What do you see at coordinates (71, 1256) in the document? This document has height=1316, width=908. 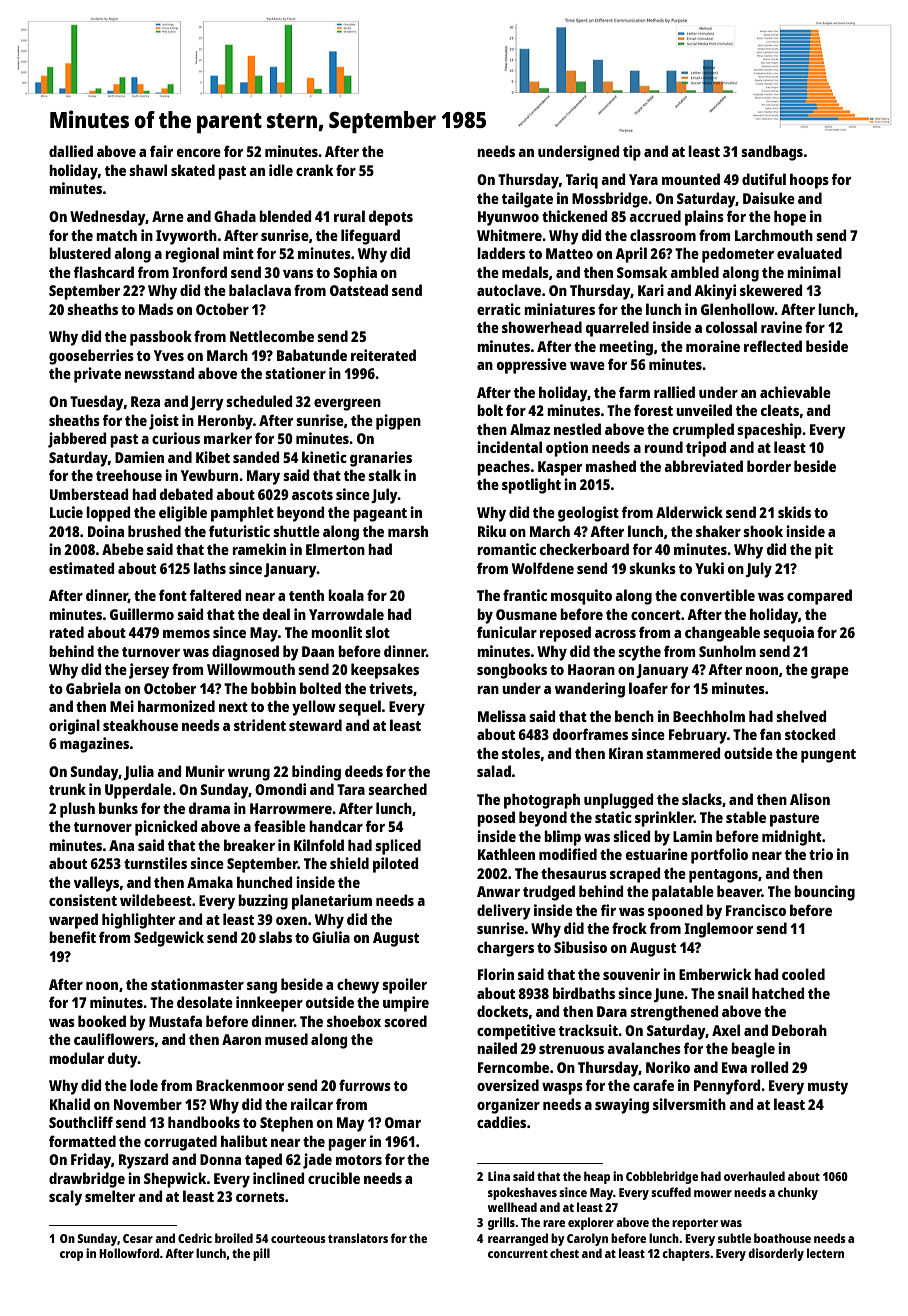 I see `crop` at bounding box center [71, 1256].
